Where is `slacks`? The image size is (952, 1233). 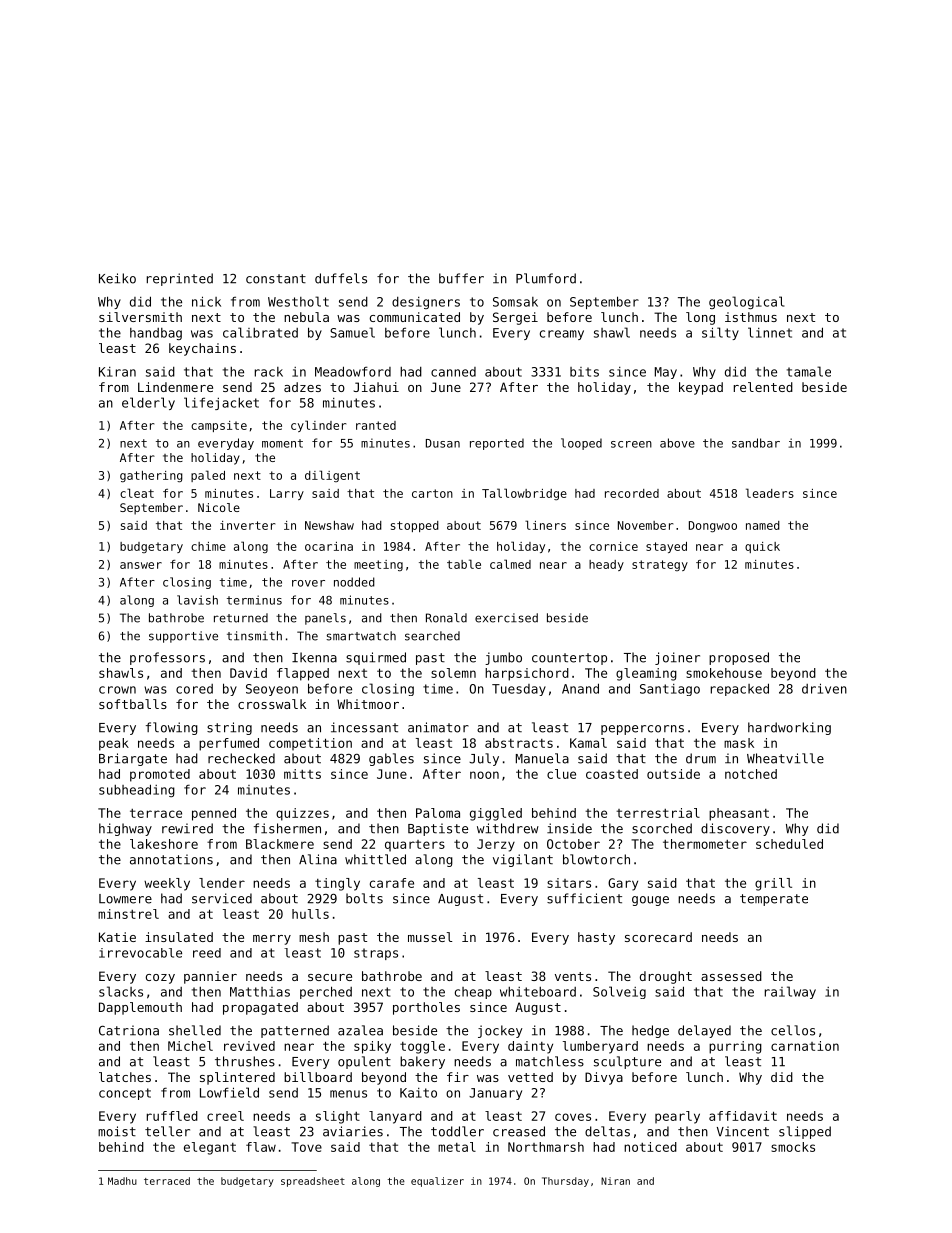 slacks is located at coordinates (121, 991).
